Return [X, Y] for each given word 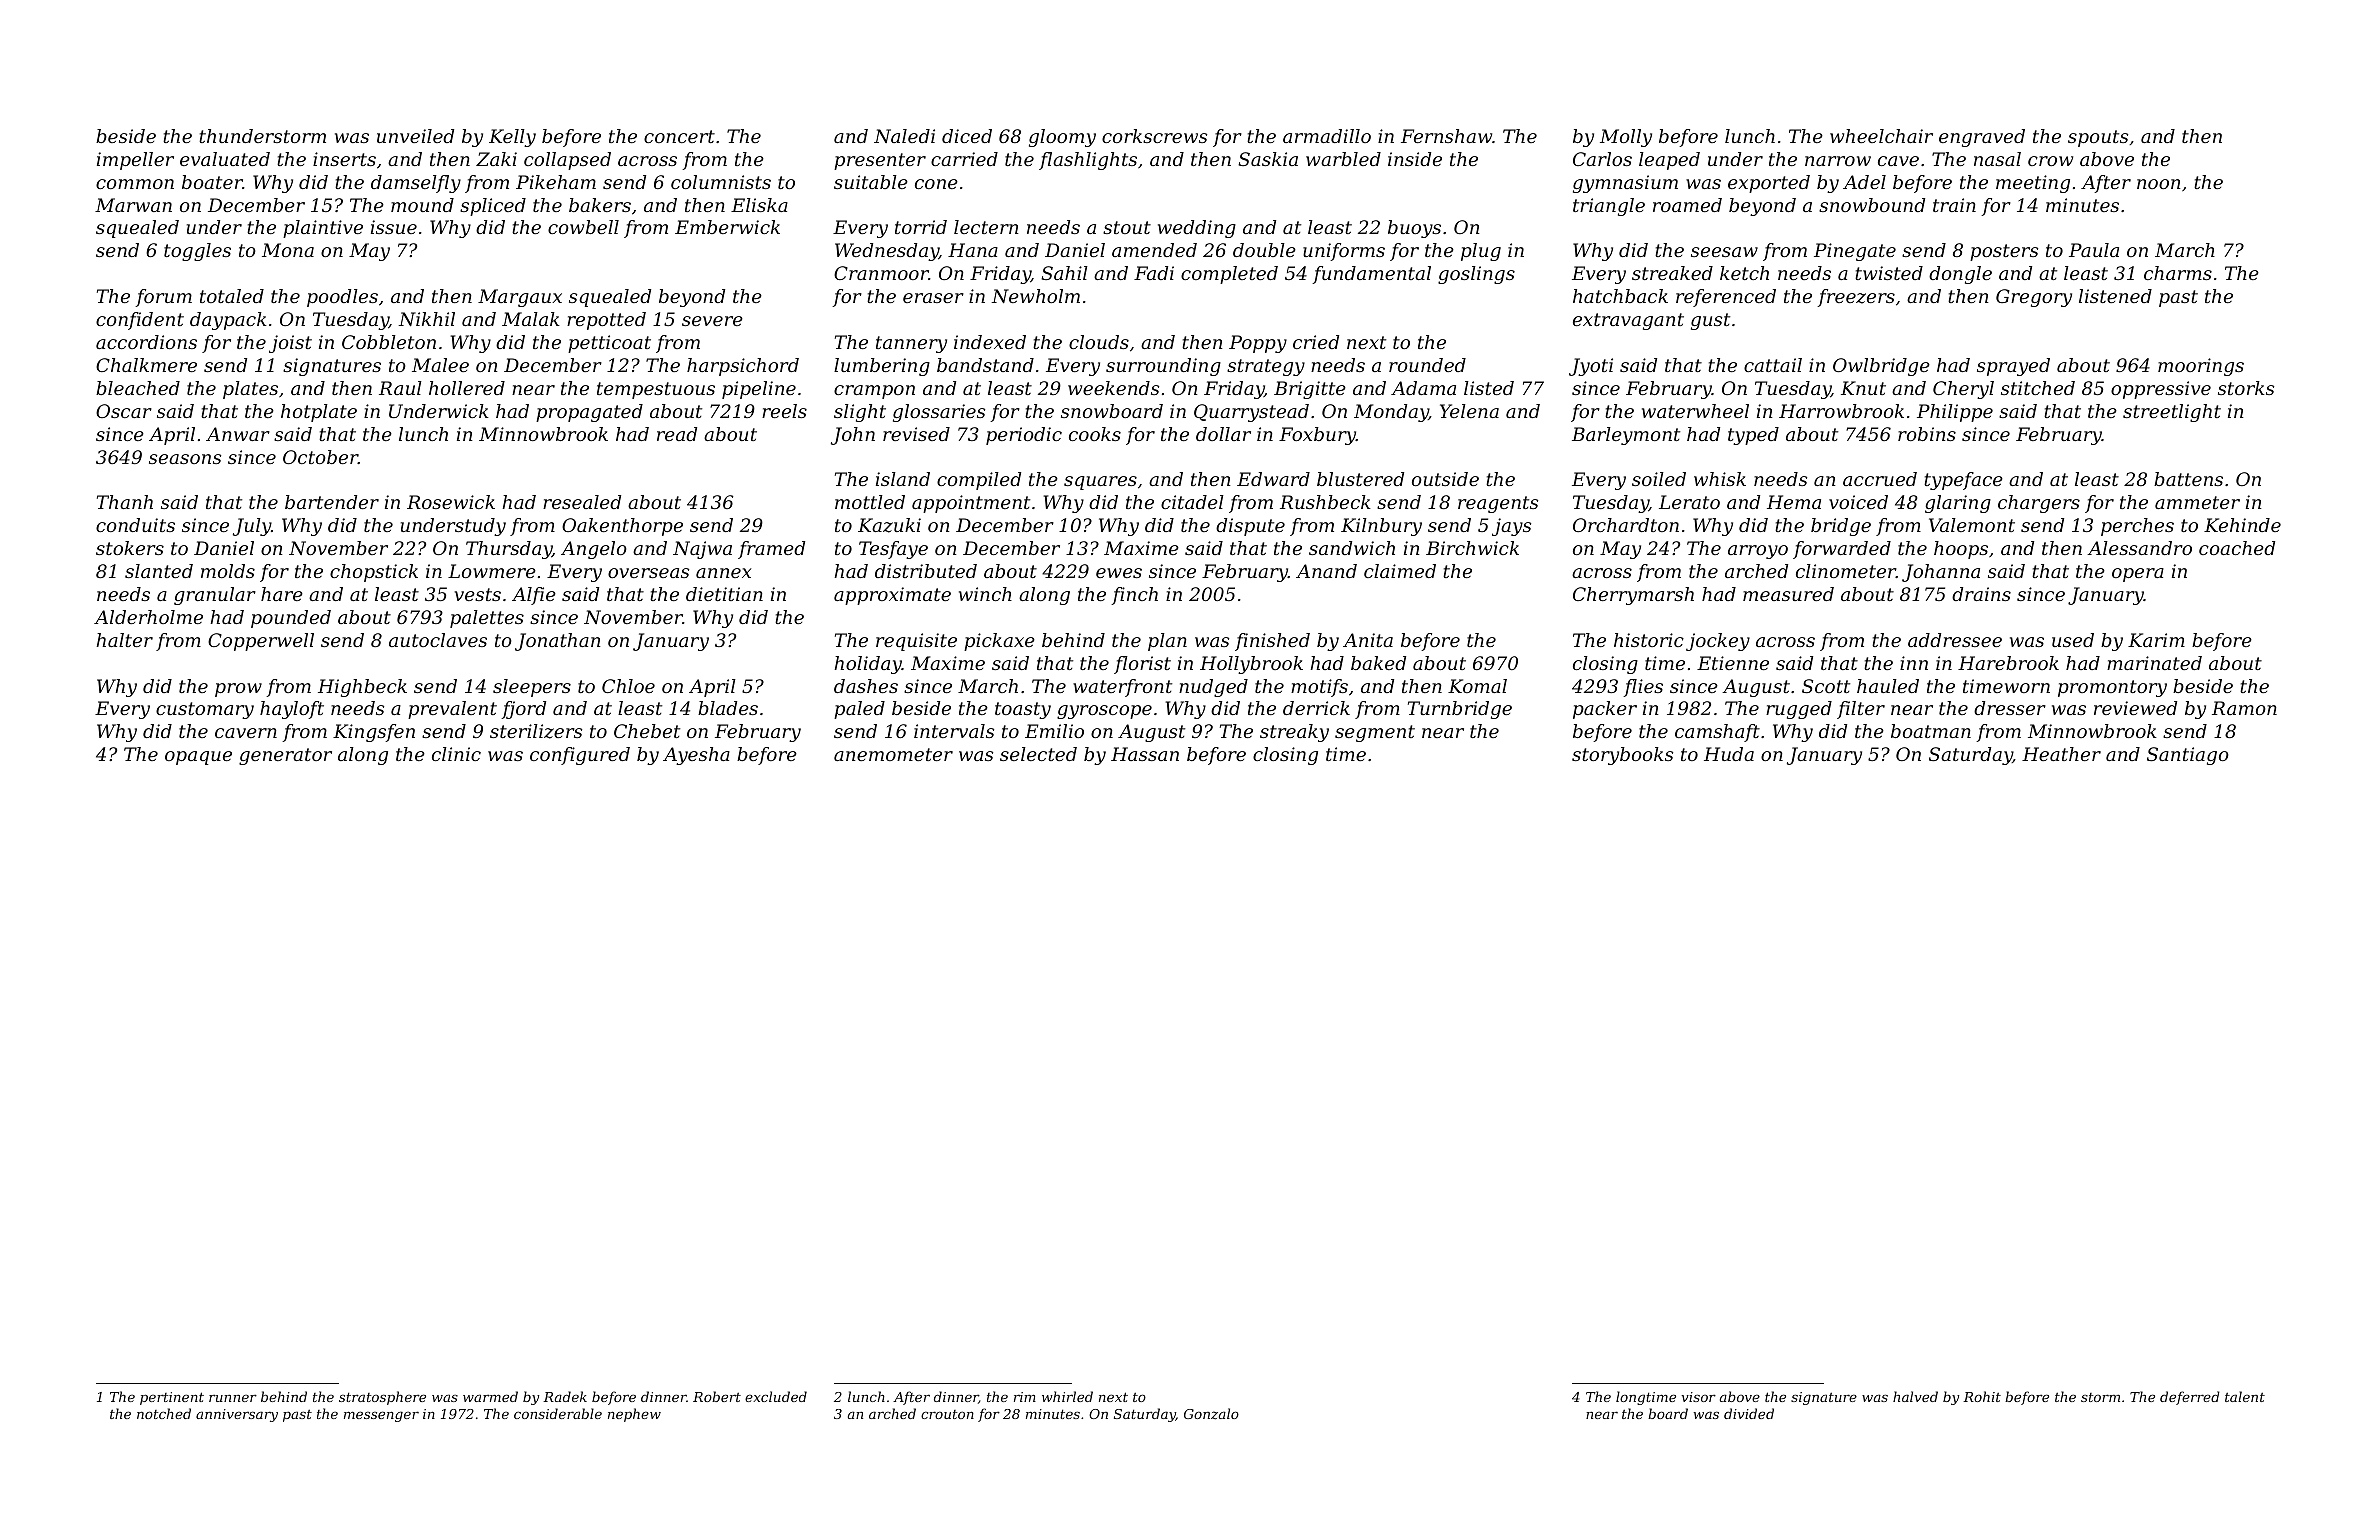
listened [2115, 296]
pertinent [172, 1398]
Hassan [1145, 754]
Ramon [2244, 708]
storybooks [1622, 756]
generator [285, 756]
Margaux [520, 298]
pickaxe [999, 642]
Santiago [2188, 756]
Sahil [1064, 273]
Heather [2061, 754]
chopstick [374, 573]
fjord [523, 710]
